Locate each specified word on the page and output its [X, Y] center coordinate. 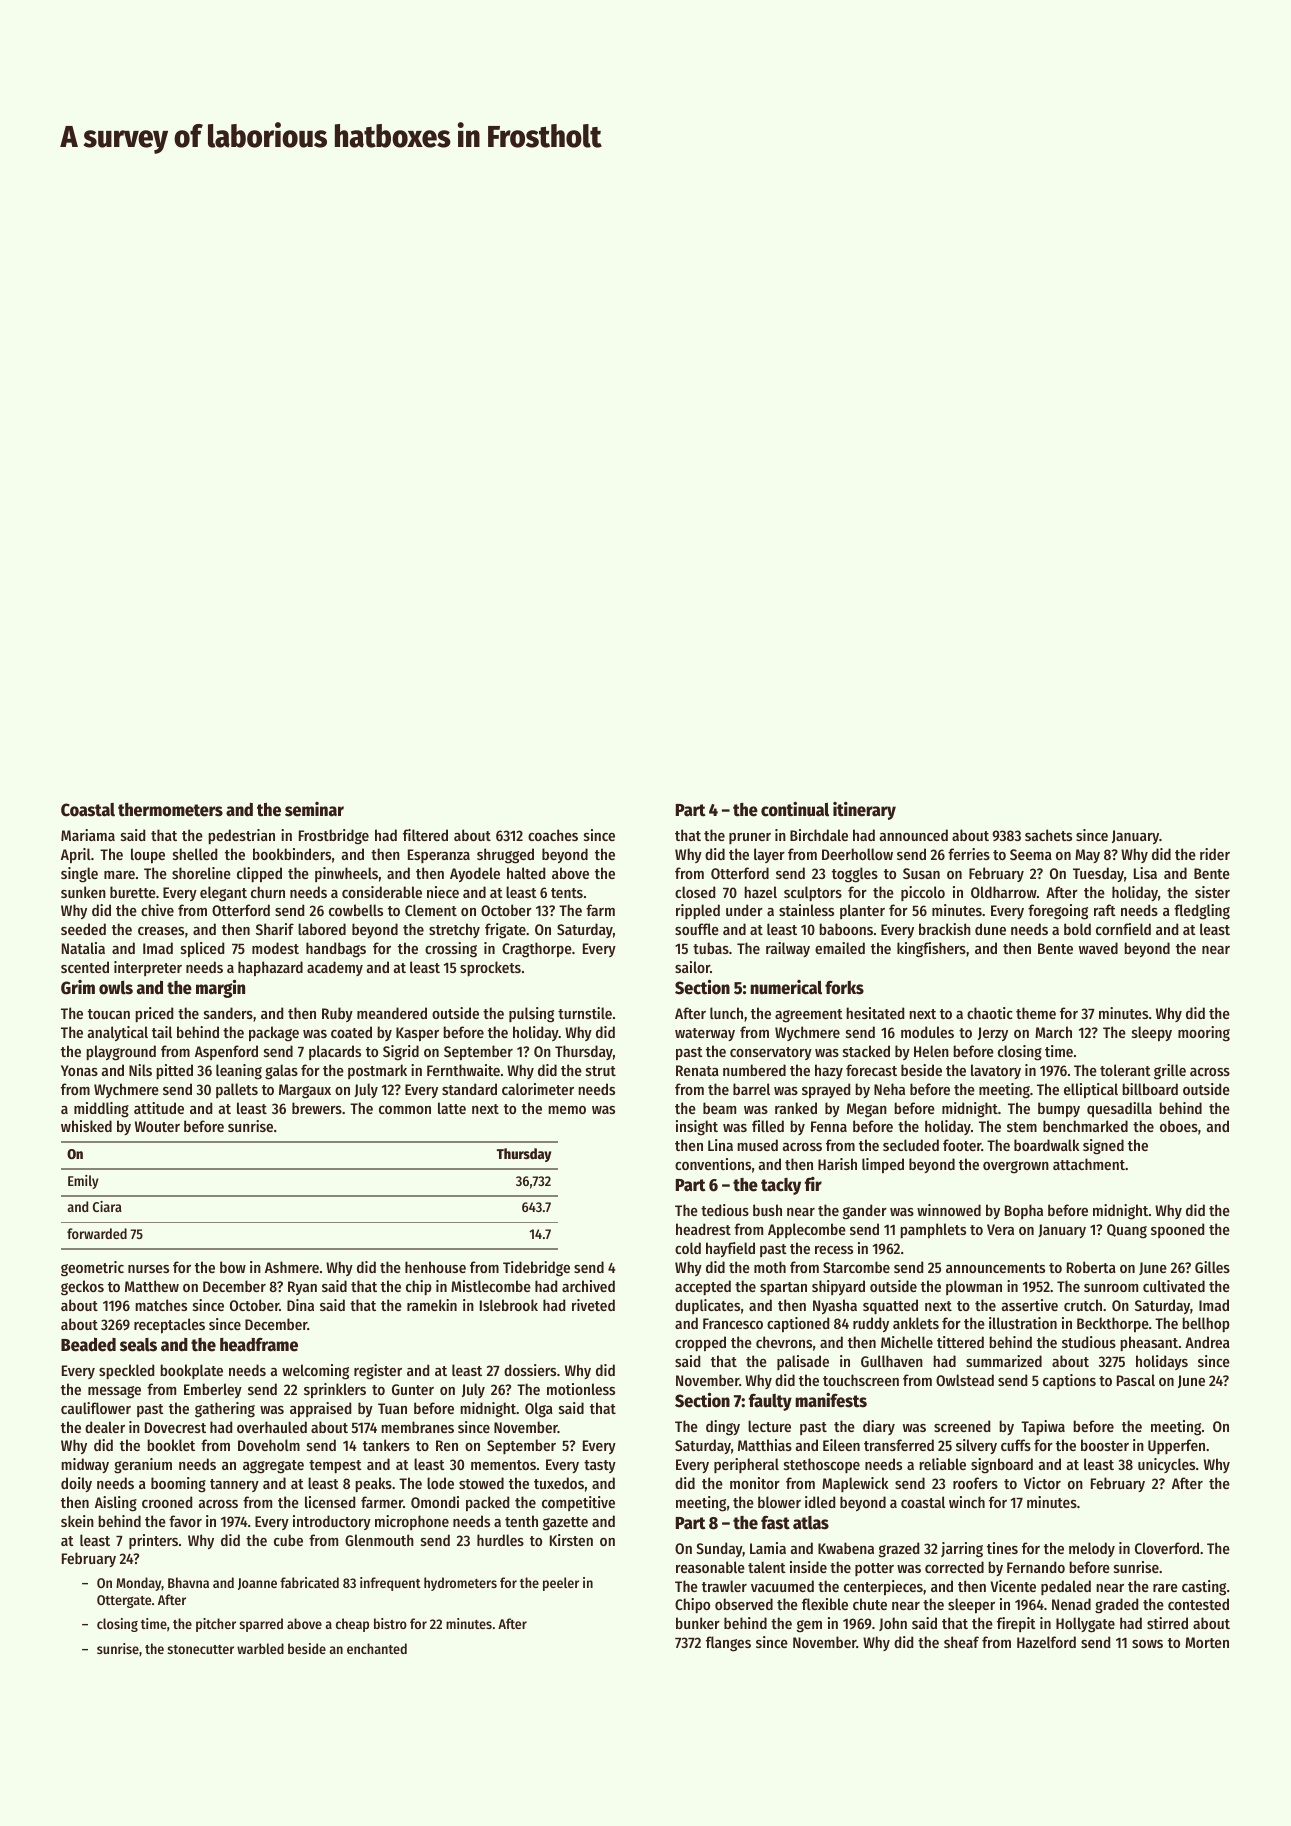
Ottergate [124, 1601]
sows [1147, 1644]
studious [1089, 1342]
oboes [1179, 1126]
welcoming [315, 1372]
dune [990, 929]
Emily [83, 1182]
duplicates [707, 1306]
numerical [786, 987]
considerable [382, 892]
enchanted [377, 1648]
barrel [751, 1089]
